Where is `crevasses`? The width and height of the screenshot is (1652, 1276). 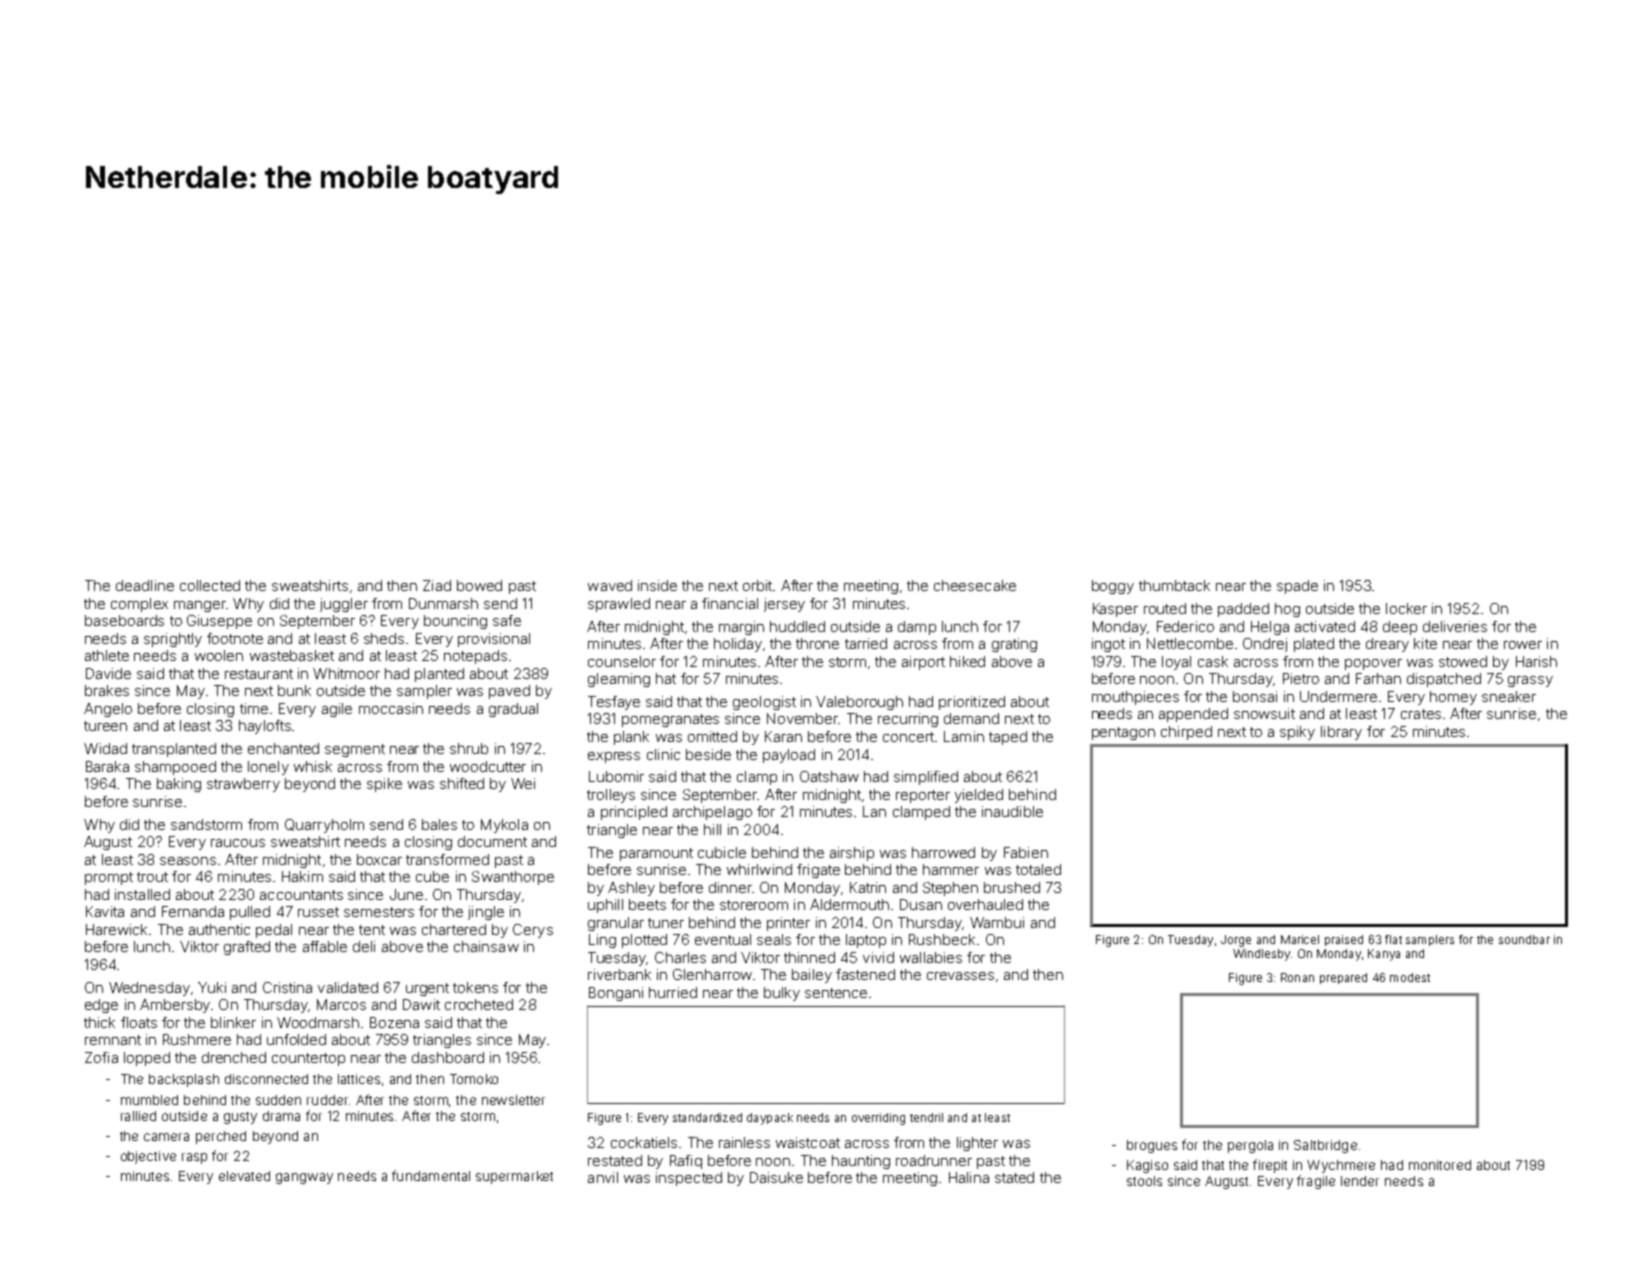
crevasses is located at coordinates (960, 976).
